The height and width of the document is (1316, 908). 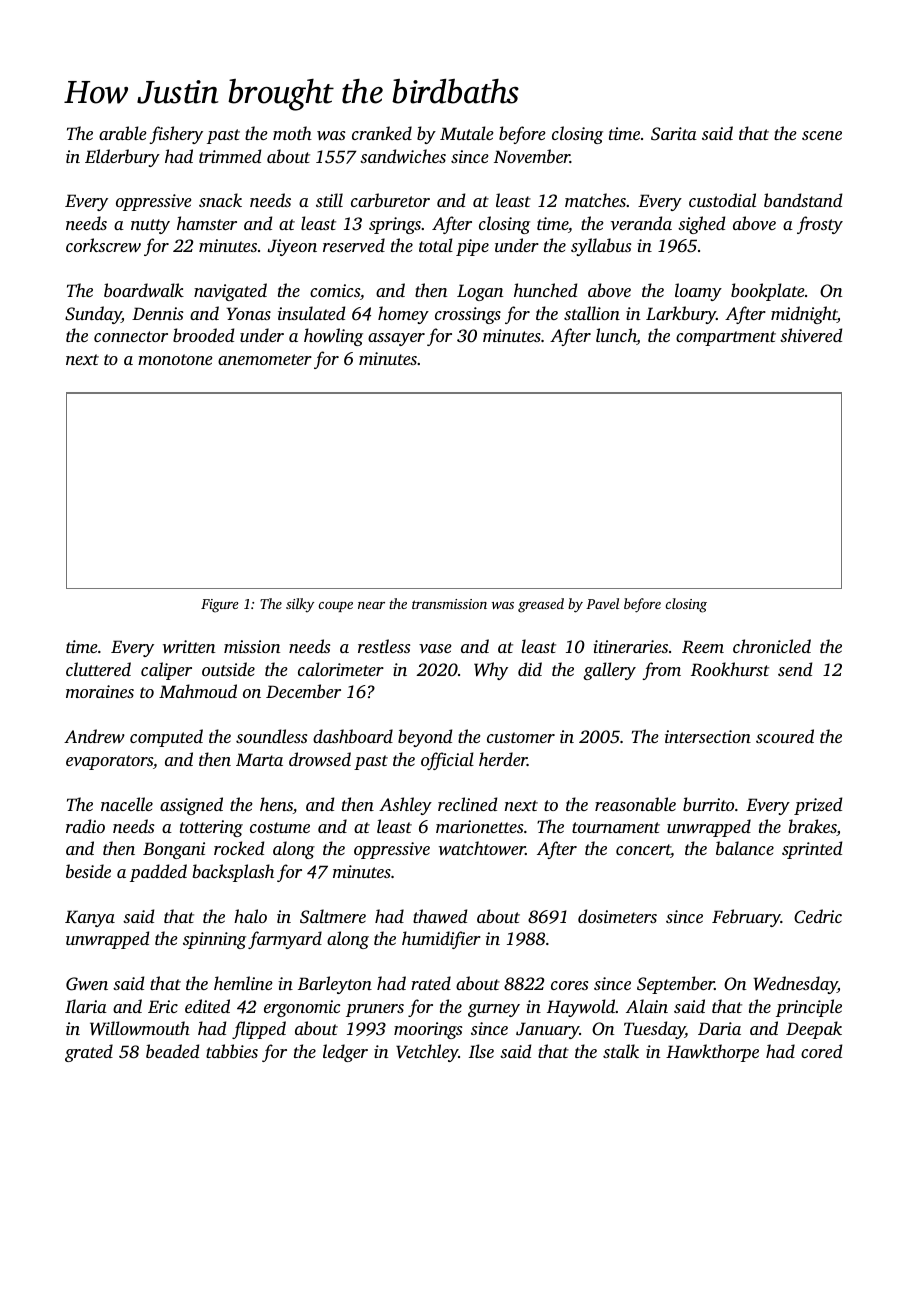 What do you see at coordinates (532, 156) in the document?
I see `November` at bounding box center [532, 156].
